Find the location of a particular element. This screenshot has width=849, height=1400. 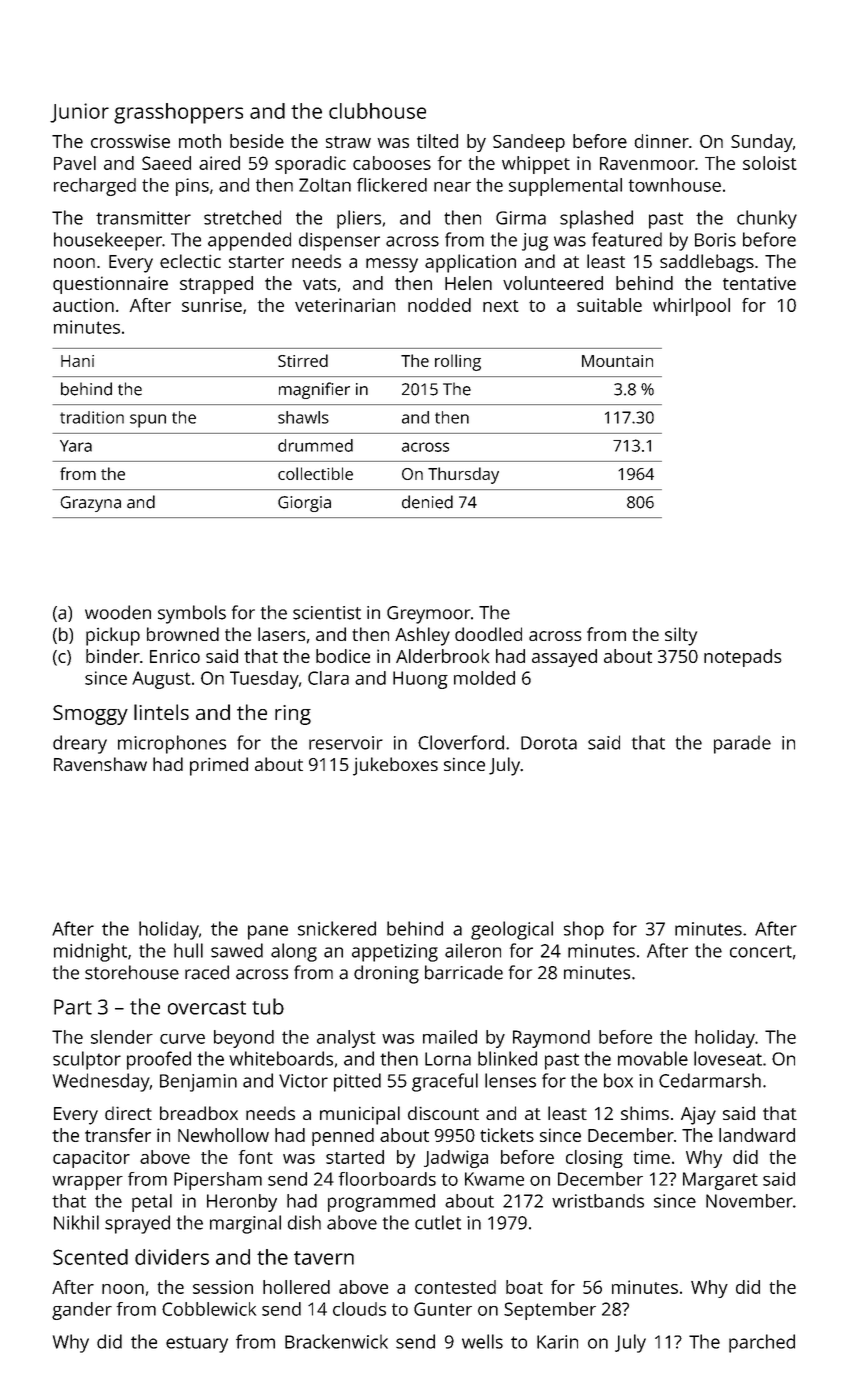

wooden is located at coordinates (118, 612).
